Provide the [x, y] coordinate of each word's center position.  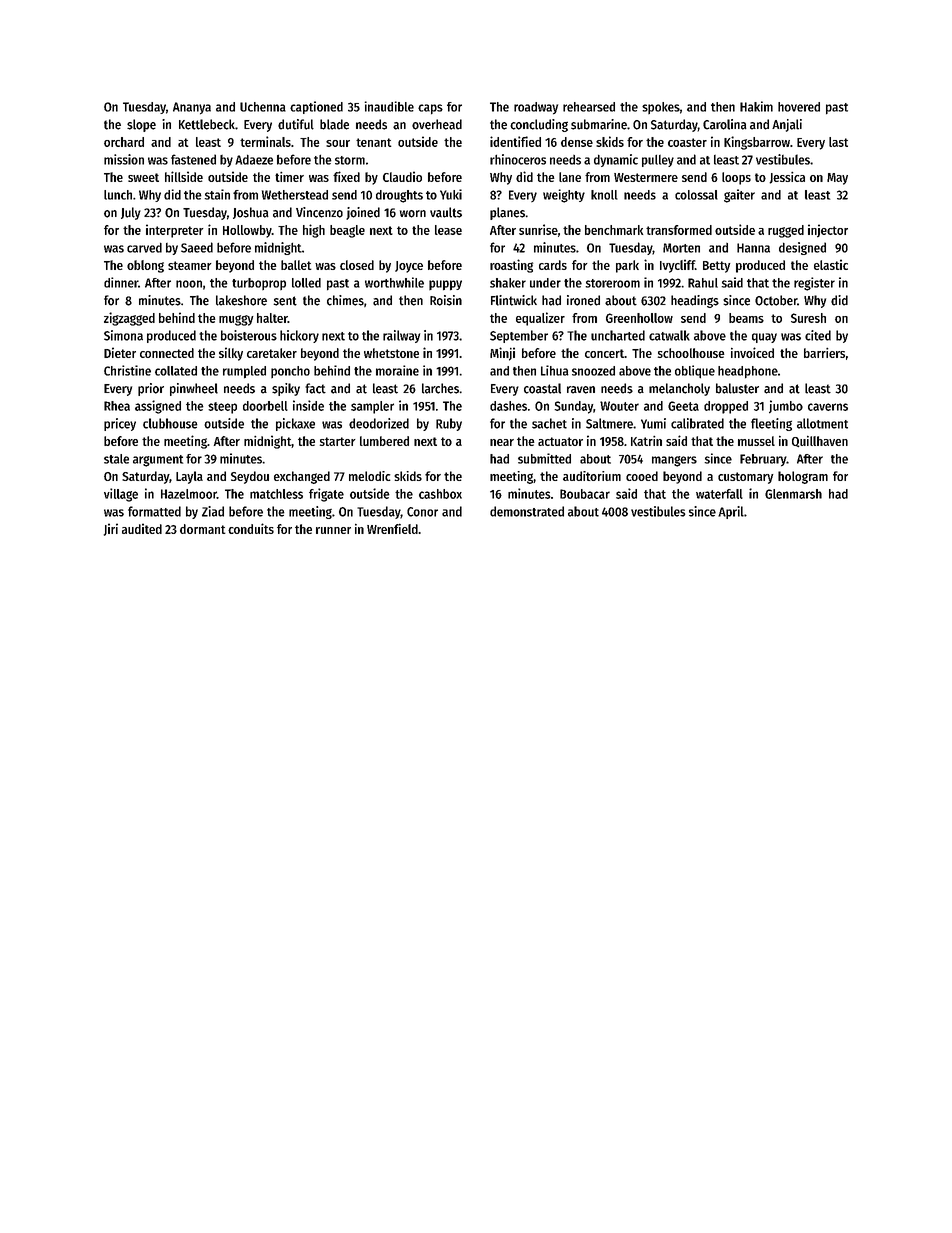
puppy [445, 285]
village [121, 495]
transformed [679, 230]
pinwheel [194, 389]
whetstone [391, 353]
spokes [661, 108]
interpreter [174, 231]
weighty [564, 196]
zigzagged [129, 319]
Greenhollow [639, 318]
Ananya [192, 108]
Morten [681, 248]
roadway [536, 108]
